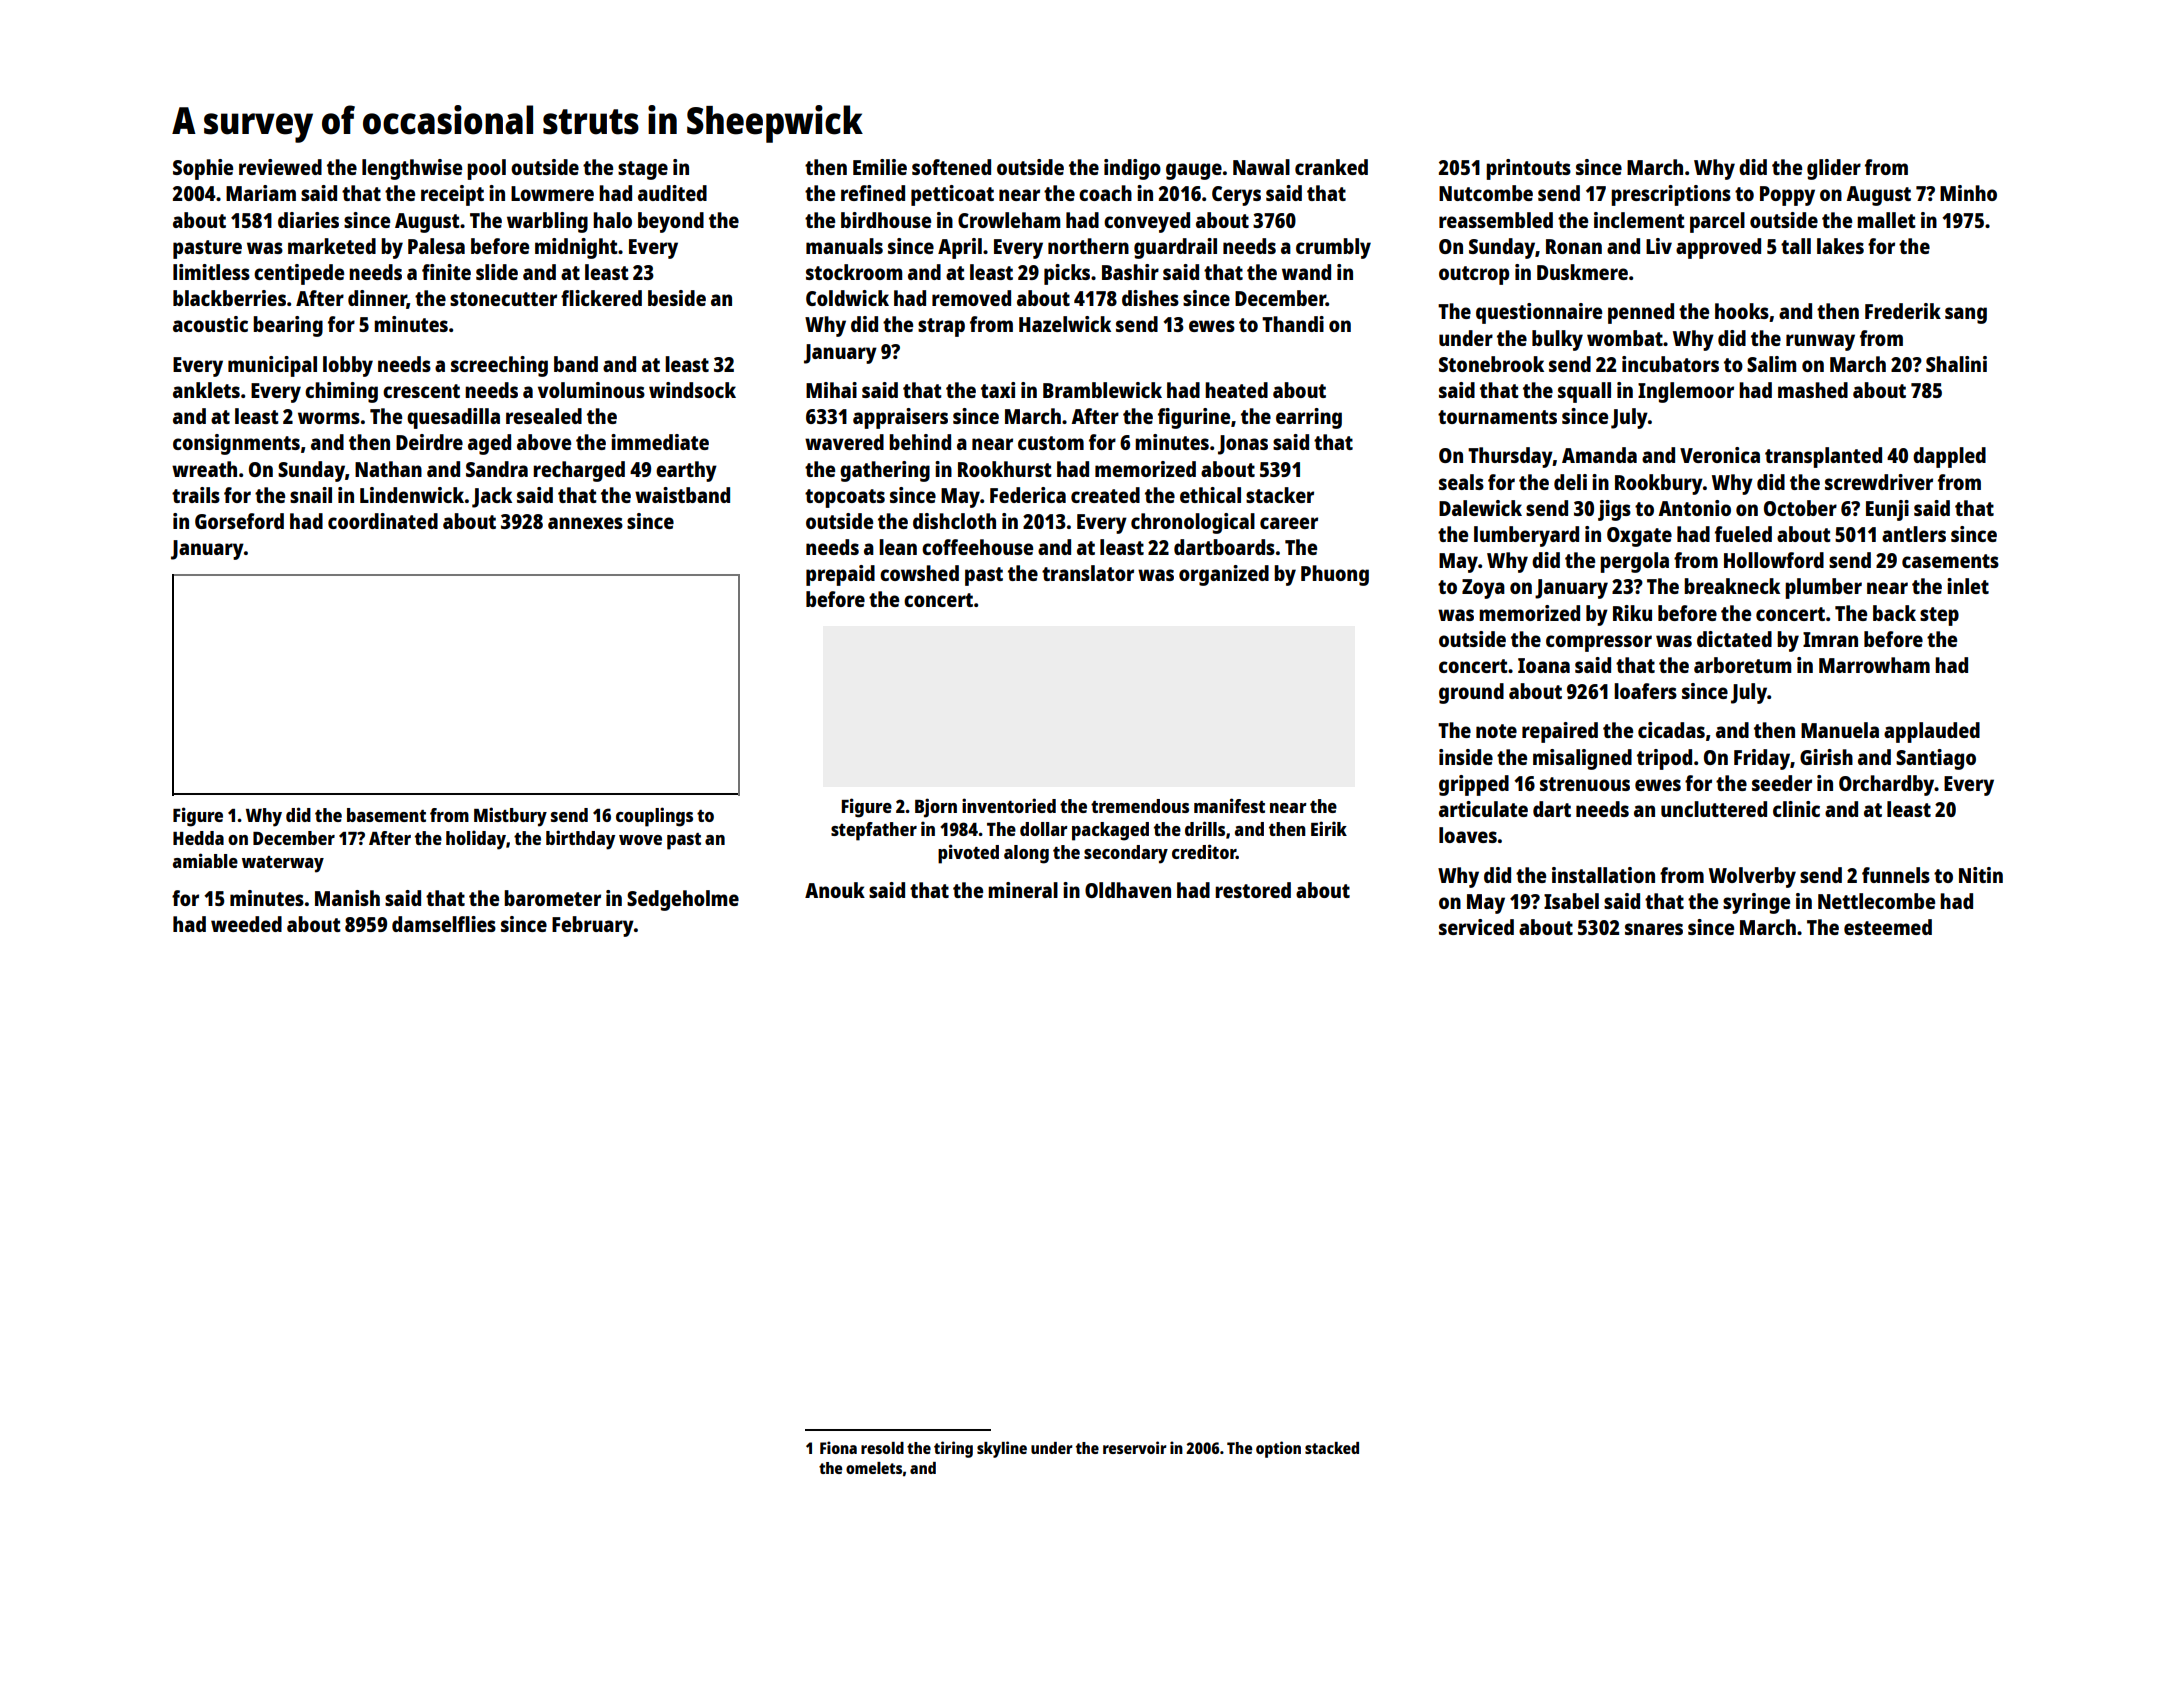 This document has width=2178, height=1683. Describe the element at coordinates (838, 1447) in the document. I see `Fiona` at that location.
